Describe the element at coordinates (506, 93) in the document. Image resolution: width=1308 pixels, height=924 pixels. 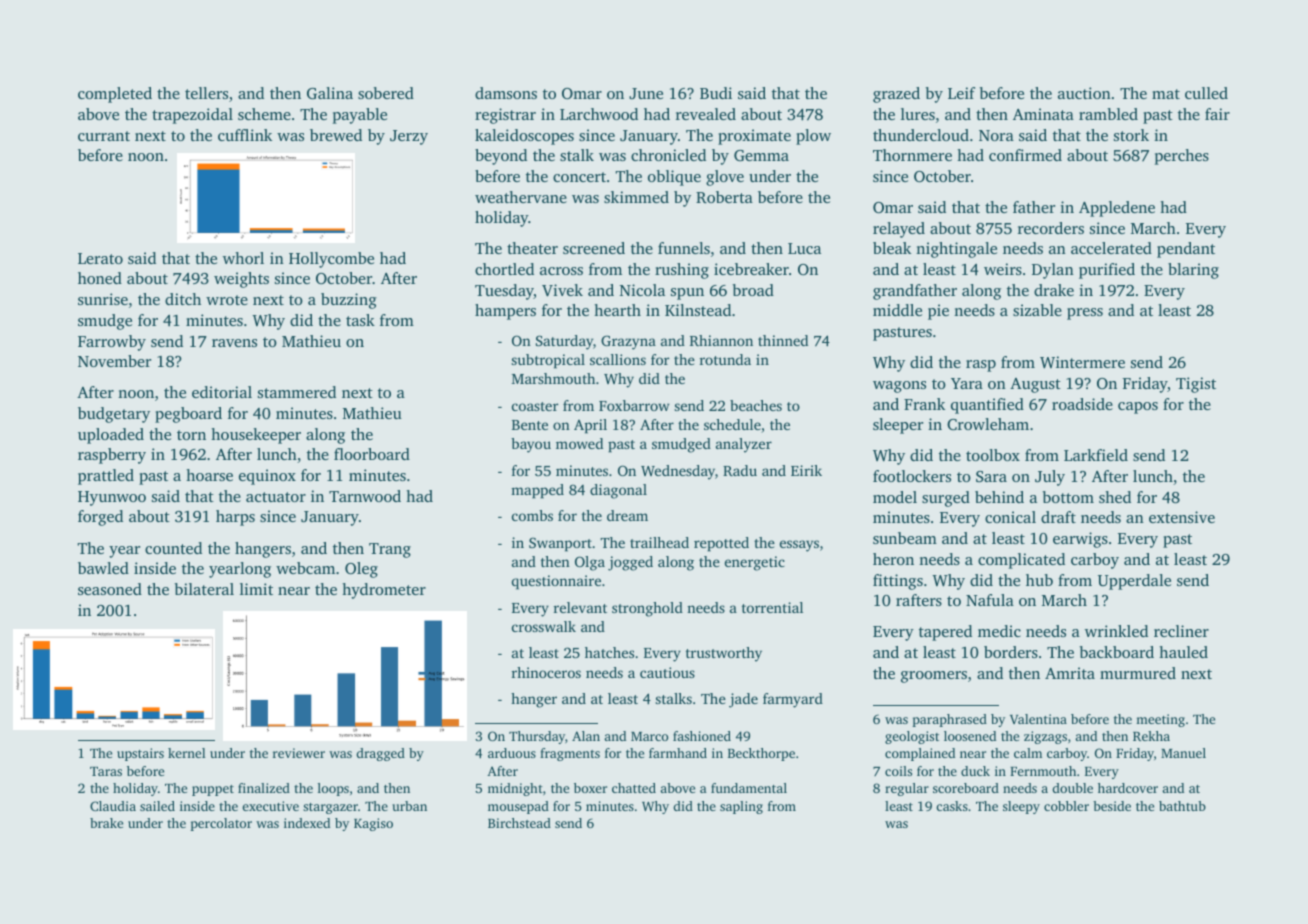
I see `damsons` at that location.
